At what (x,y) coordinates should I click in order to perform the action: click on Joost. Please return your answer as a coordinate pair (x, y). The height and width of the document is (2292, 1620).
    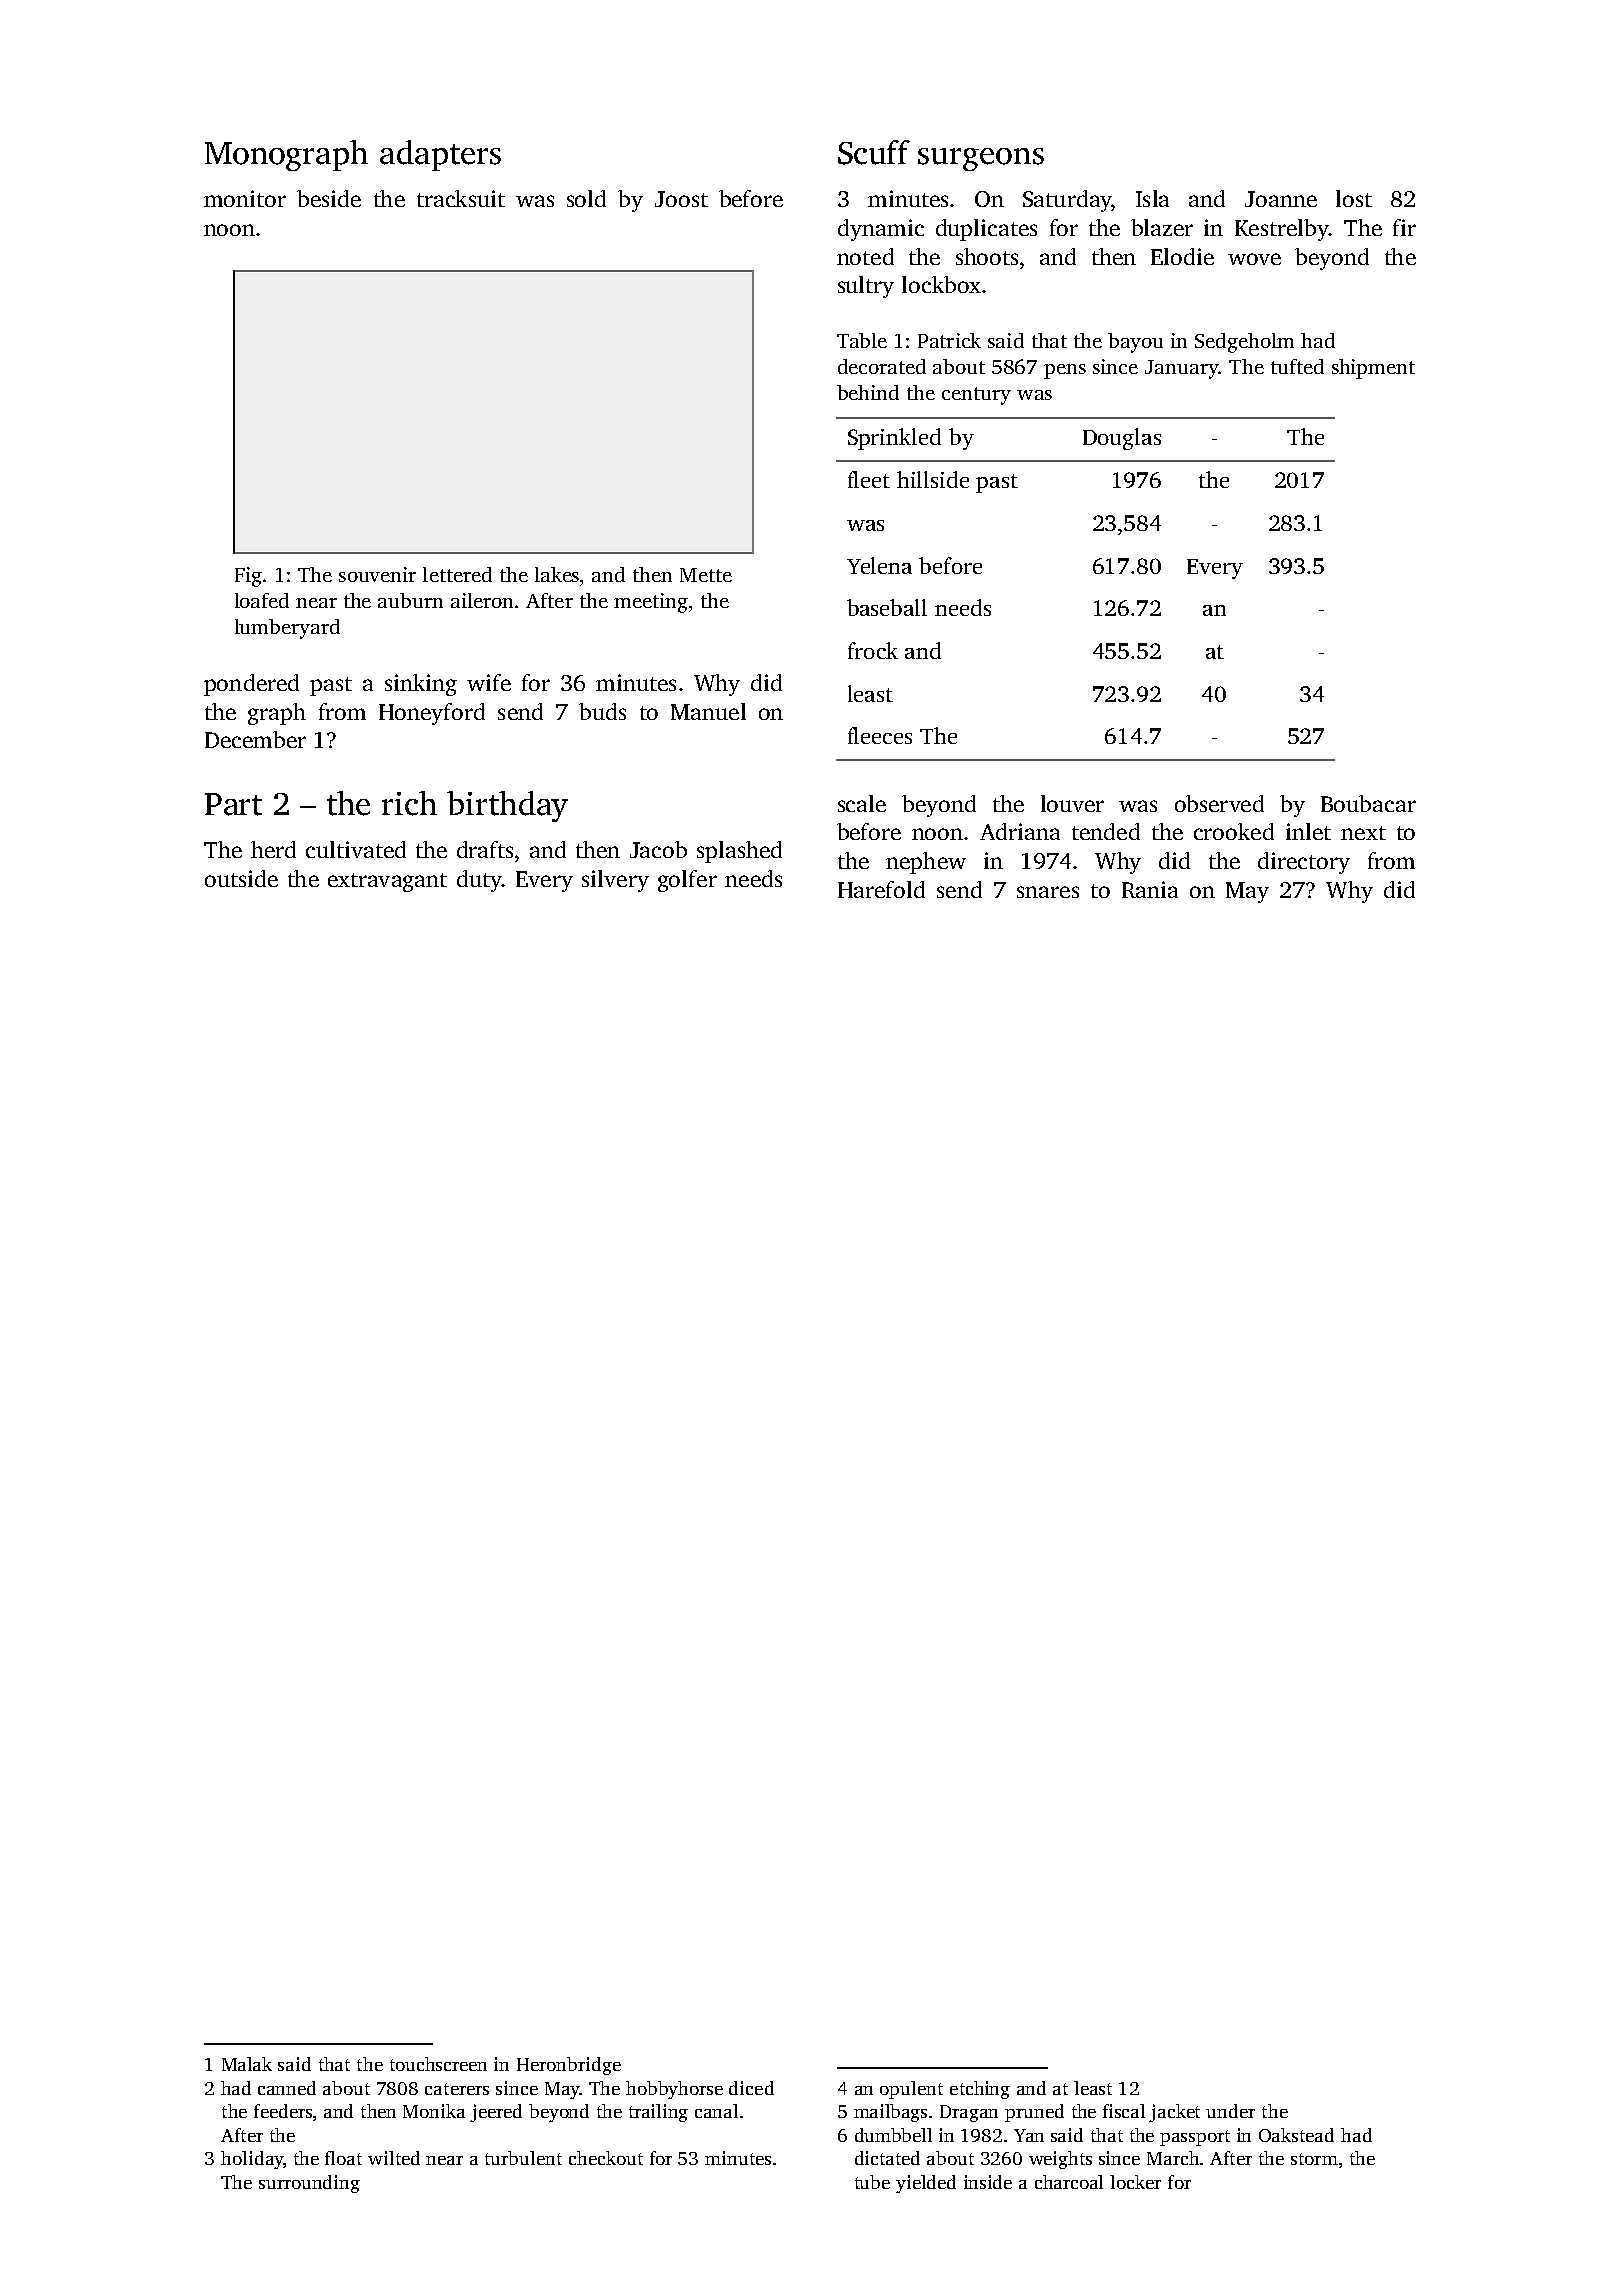
    Looking at the image, I should click on (681, 199).
